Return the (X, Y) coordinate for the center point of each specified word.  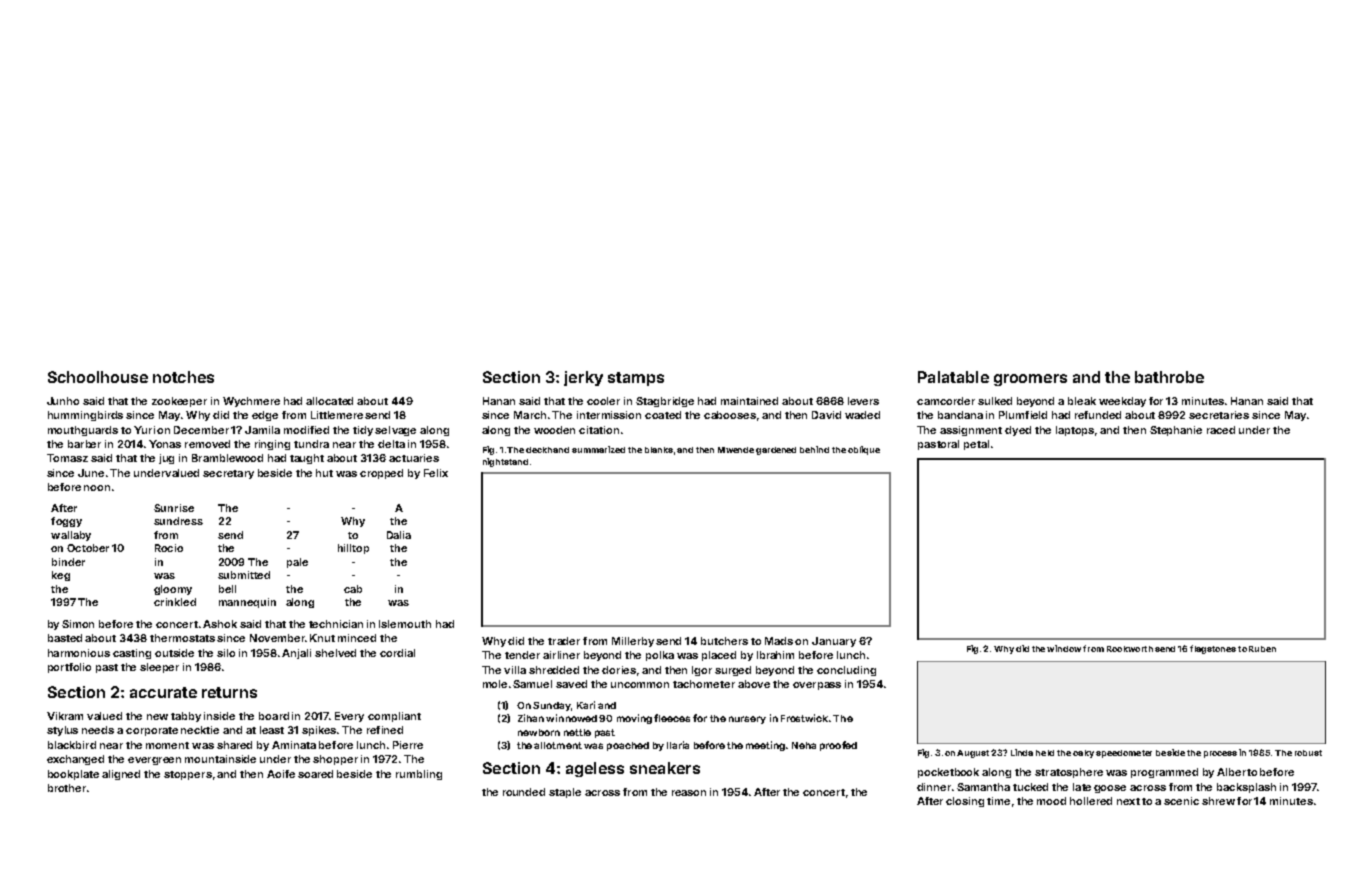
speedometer (1124, 754)
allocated (329, 401)
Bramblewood (227, 458)
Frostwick (804, 718)
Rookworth (1130, 649)
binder (68, 562)
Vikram (65, 716)
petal (976, 445)
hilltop (353, 549)
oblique (864, 450)
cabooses (730, 415)
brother (67, 788)
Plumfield (1023, 415)
